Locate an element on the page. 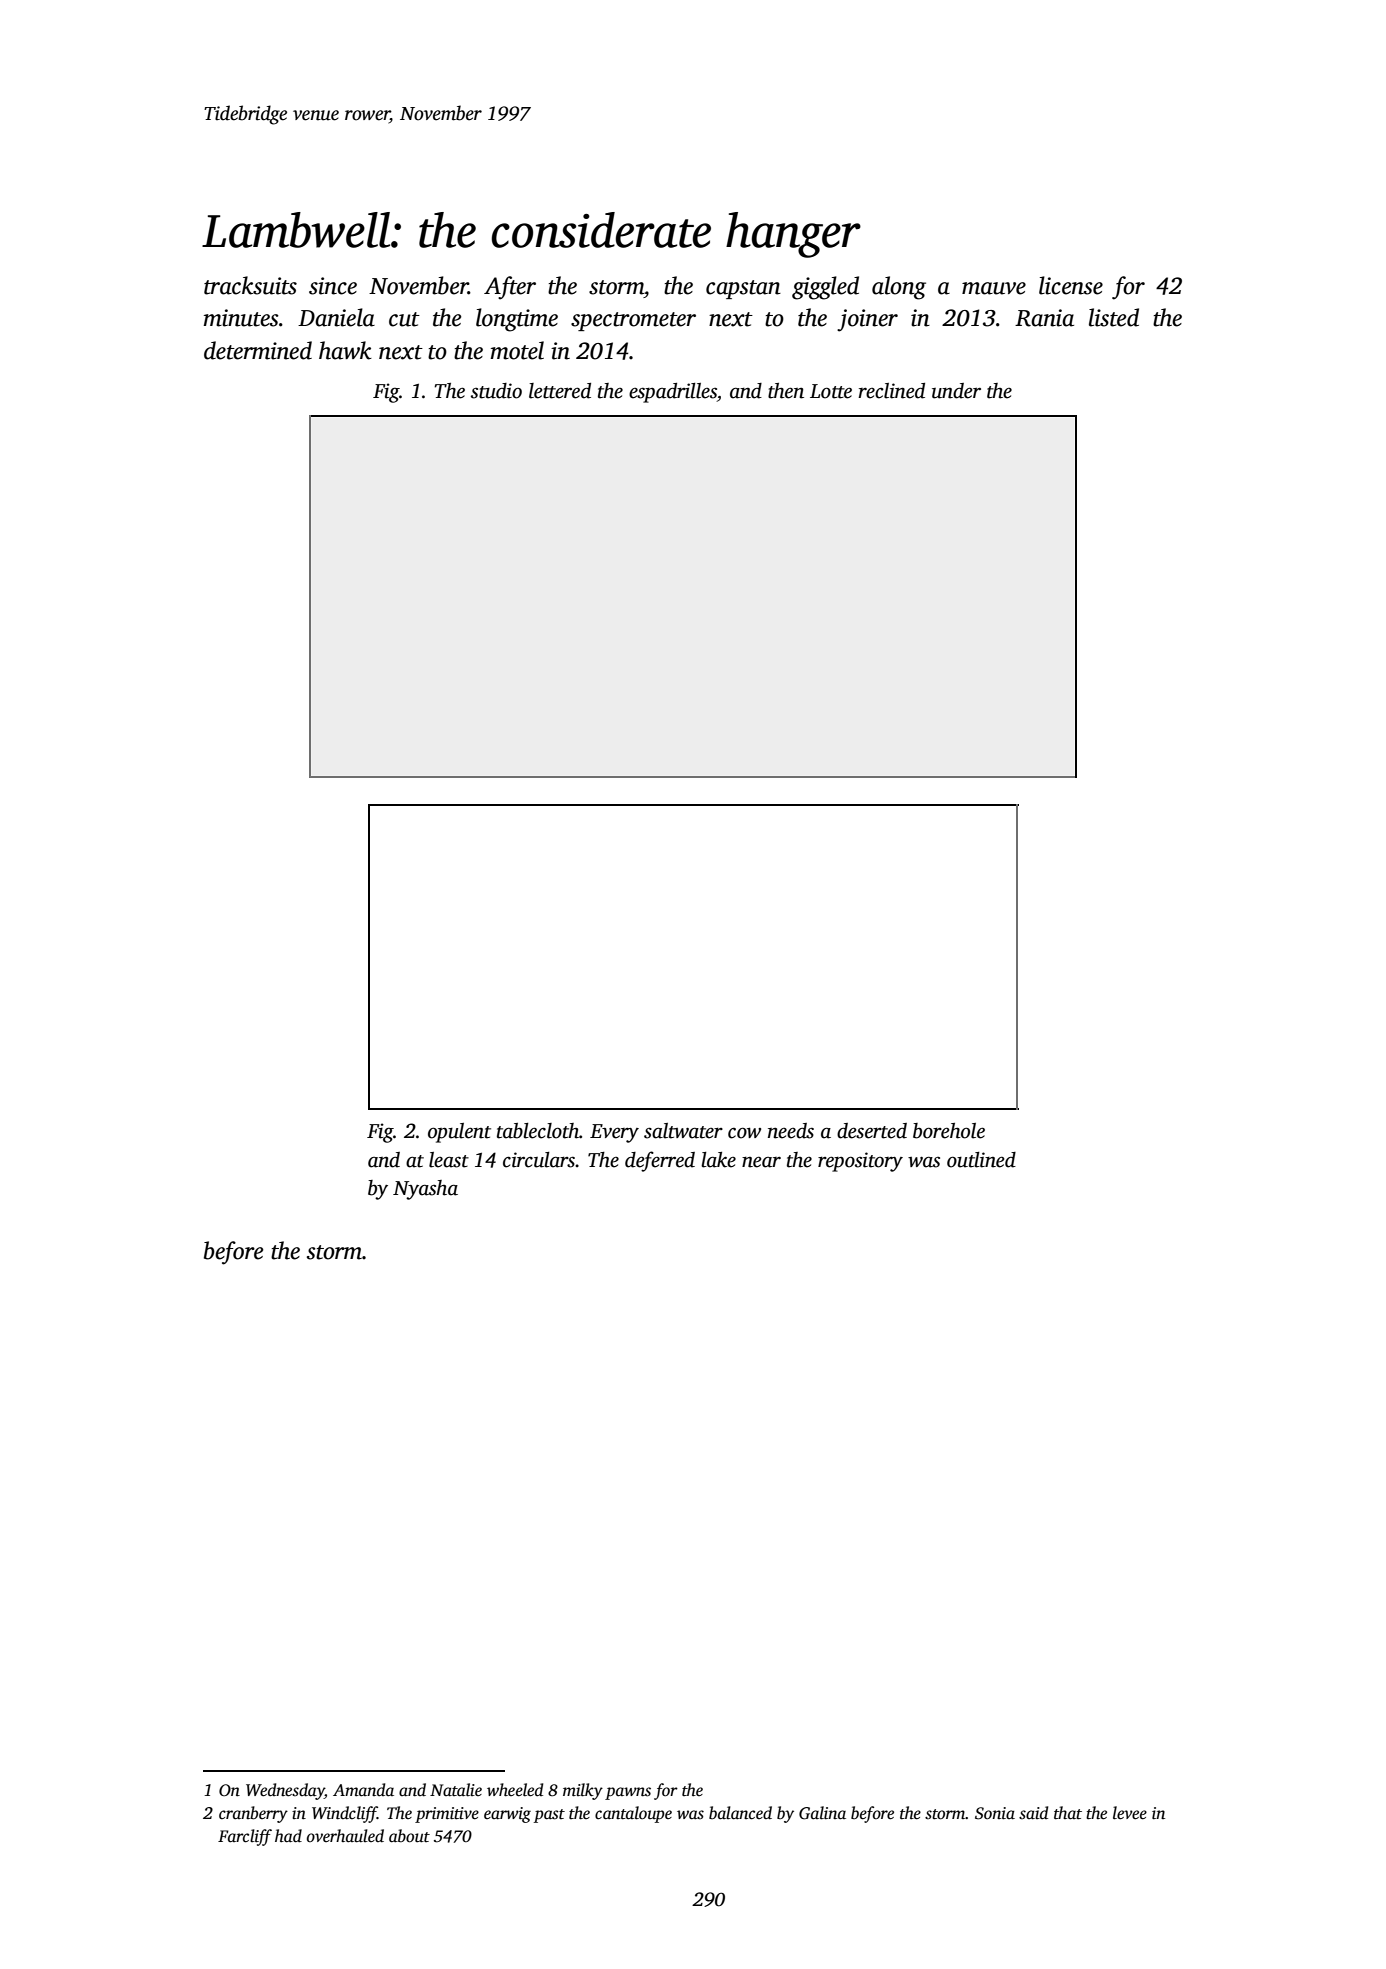  Nyasha is located at coordinates (425, 1190).
